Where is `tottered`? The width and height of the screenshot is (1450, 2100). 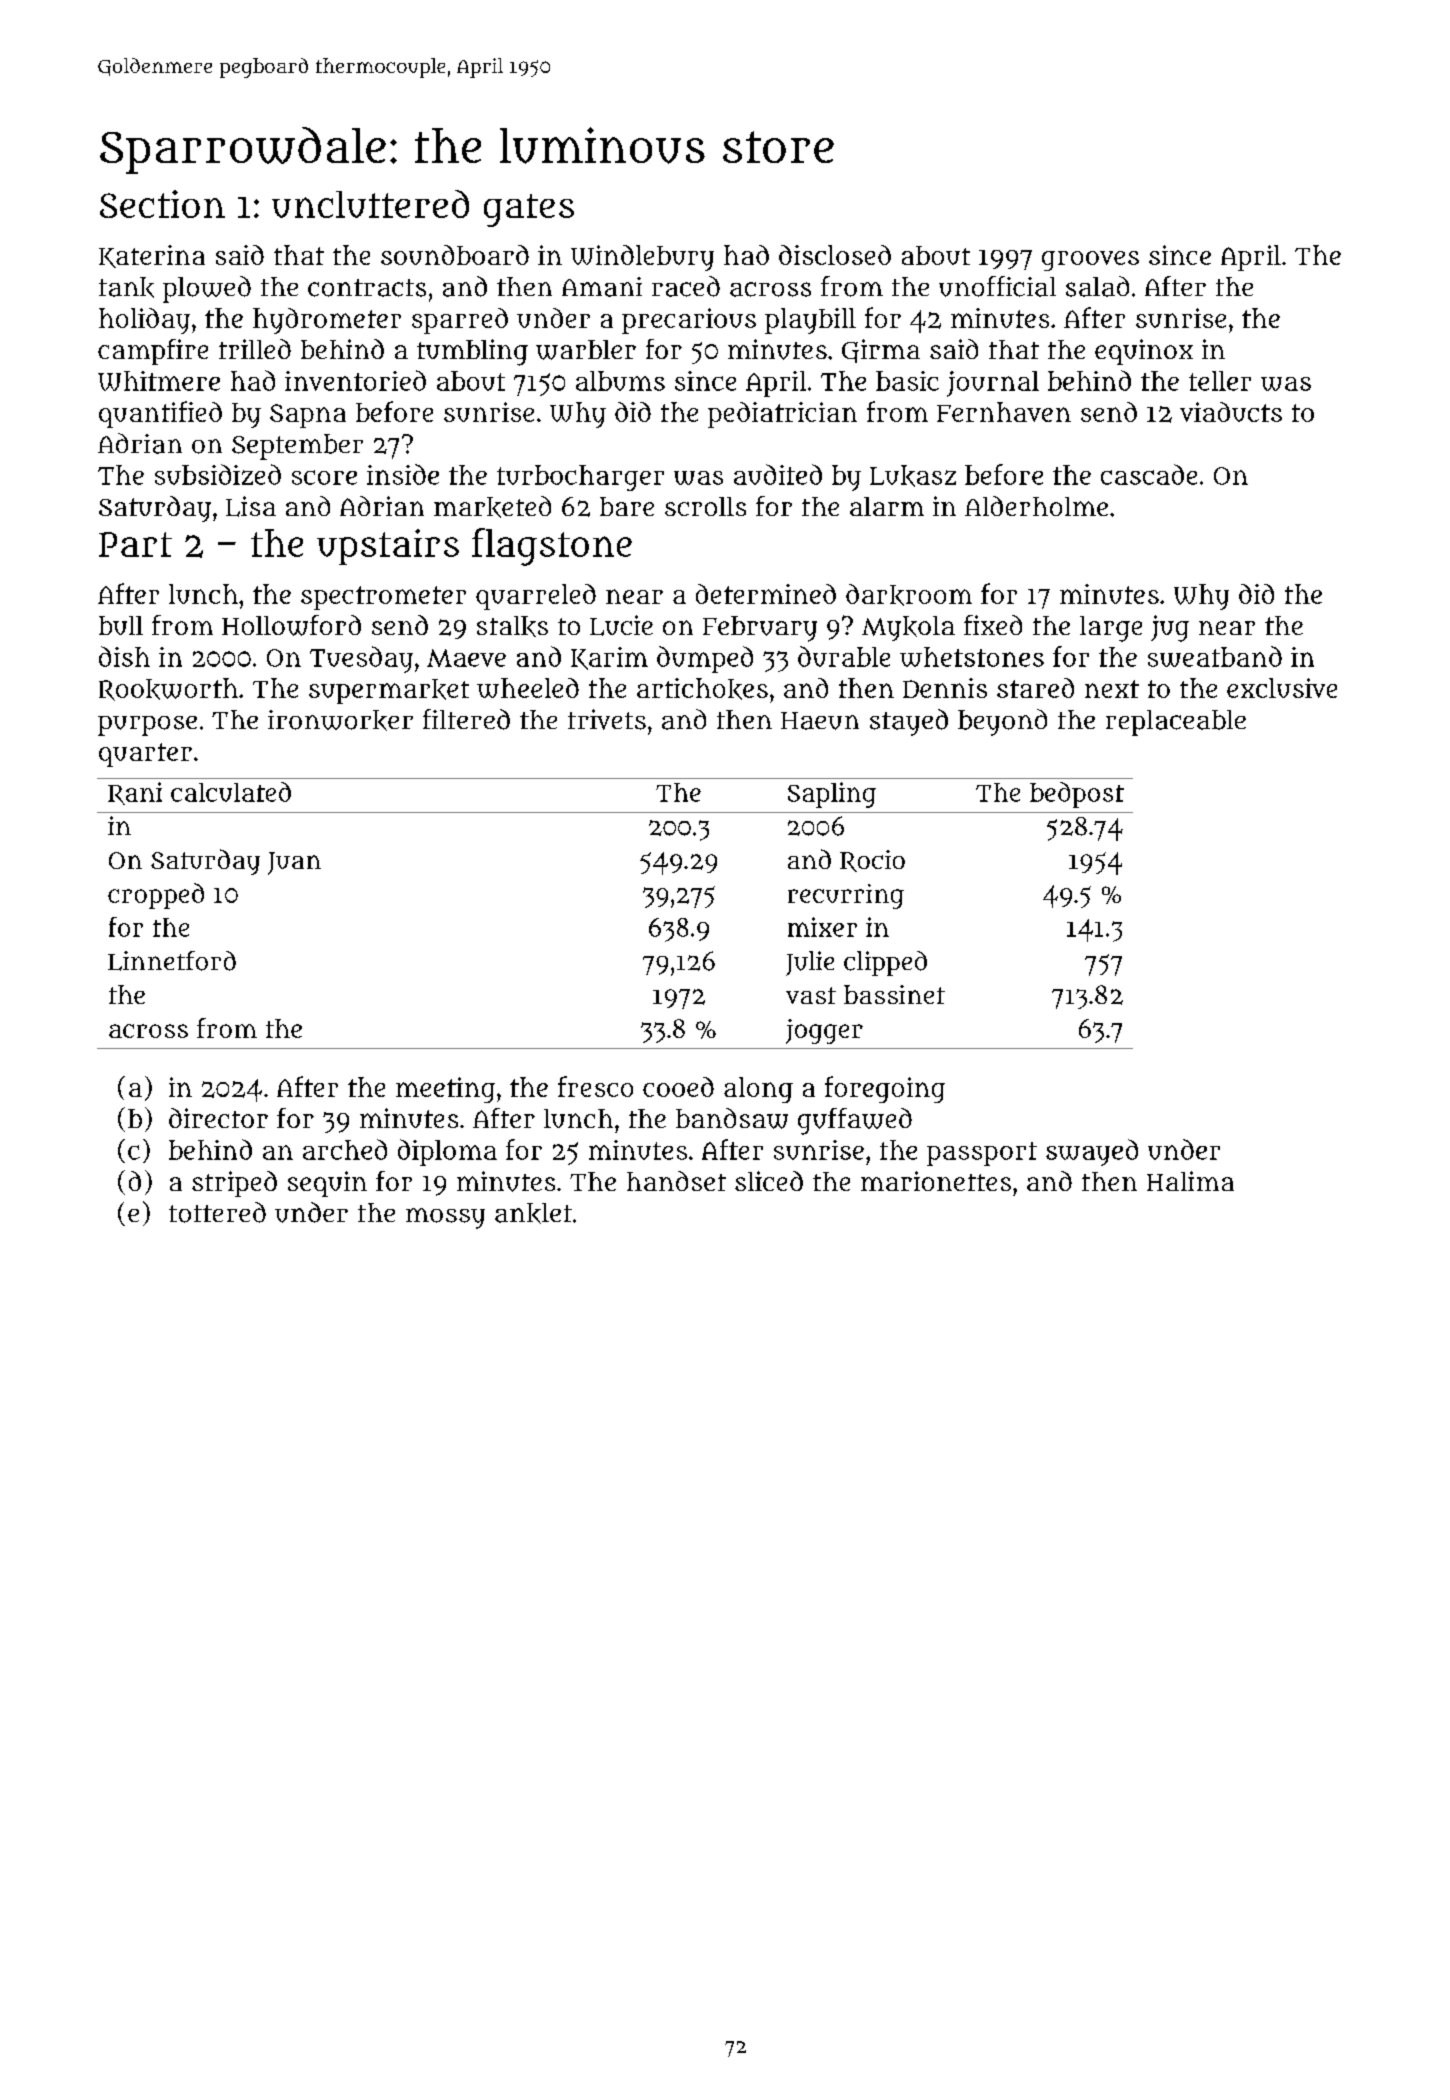 tottered is located at coordinates (217, 1212).
